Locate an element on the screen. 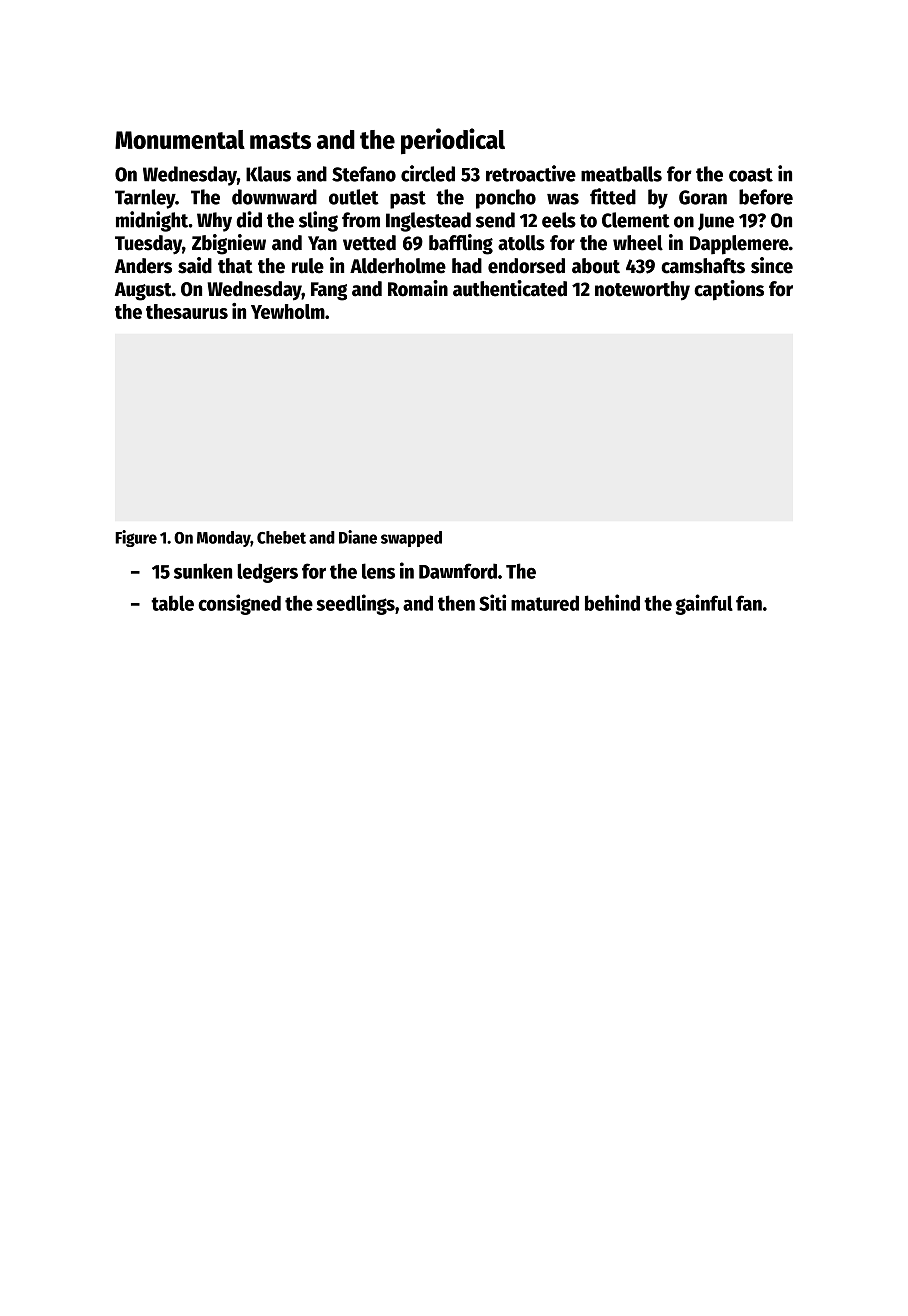  Monumental is located at coordinates (180, 139).
